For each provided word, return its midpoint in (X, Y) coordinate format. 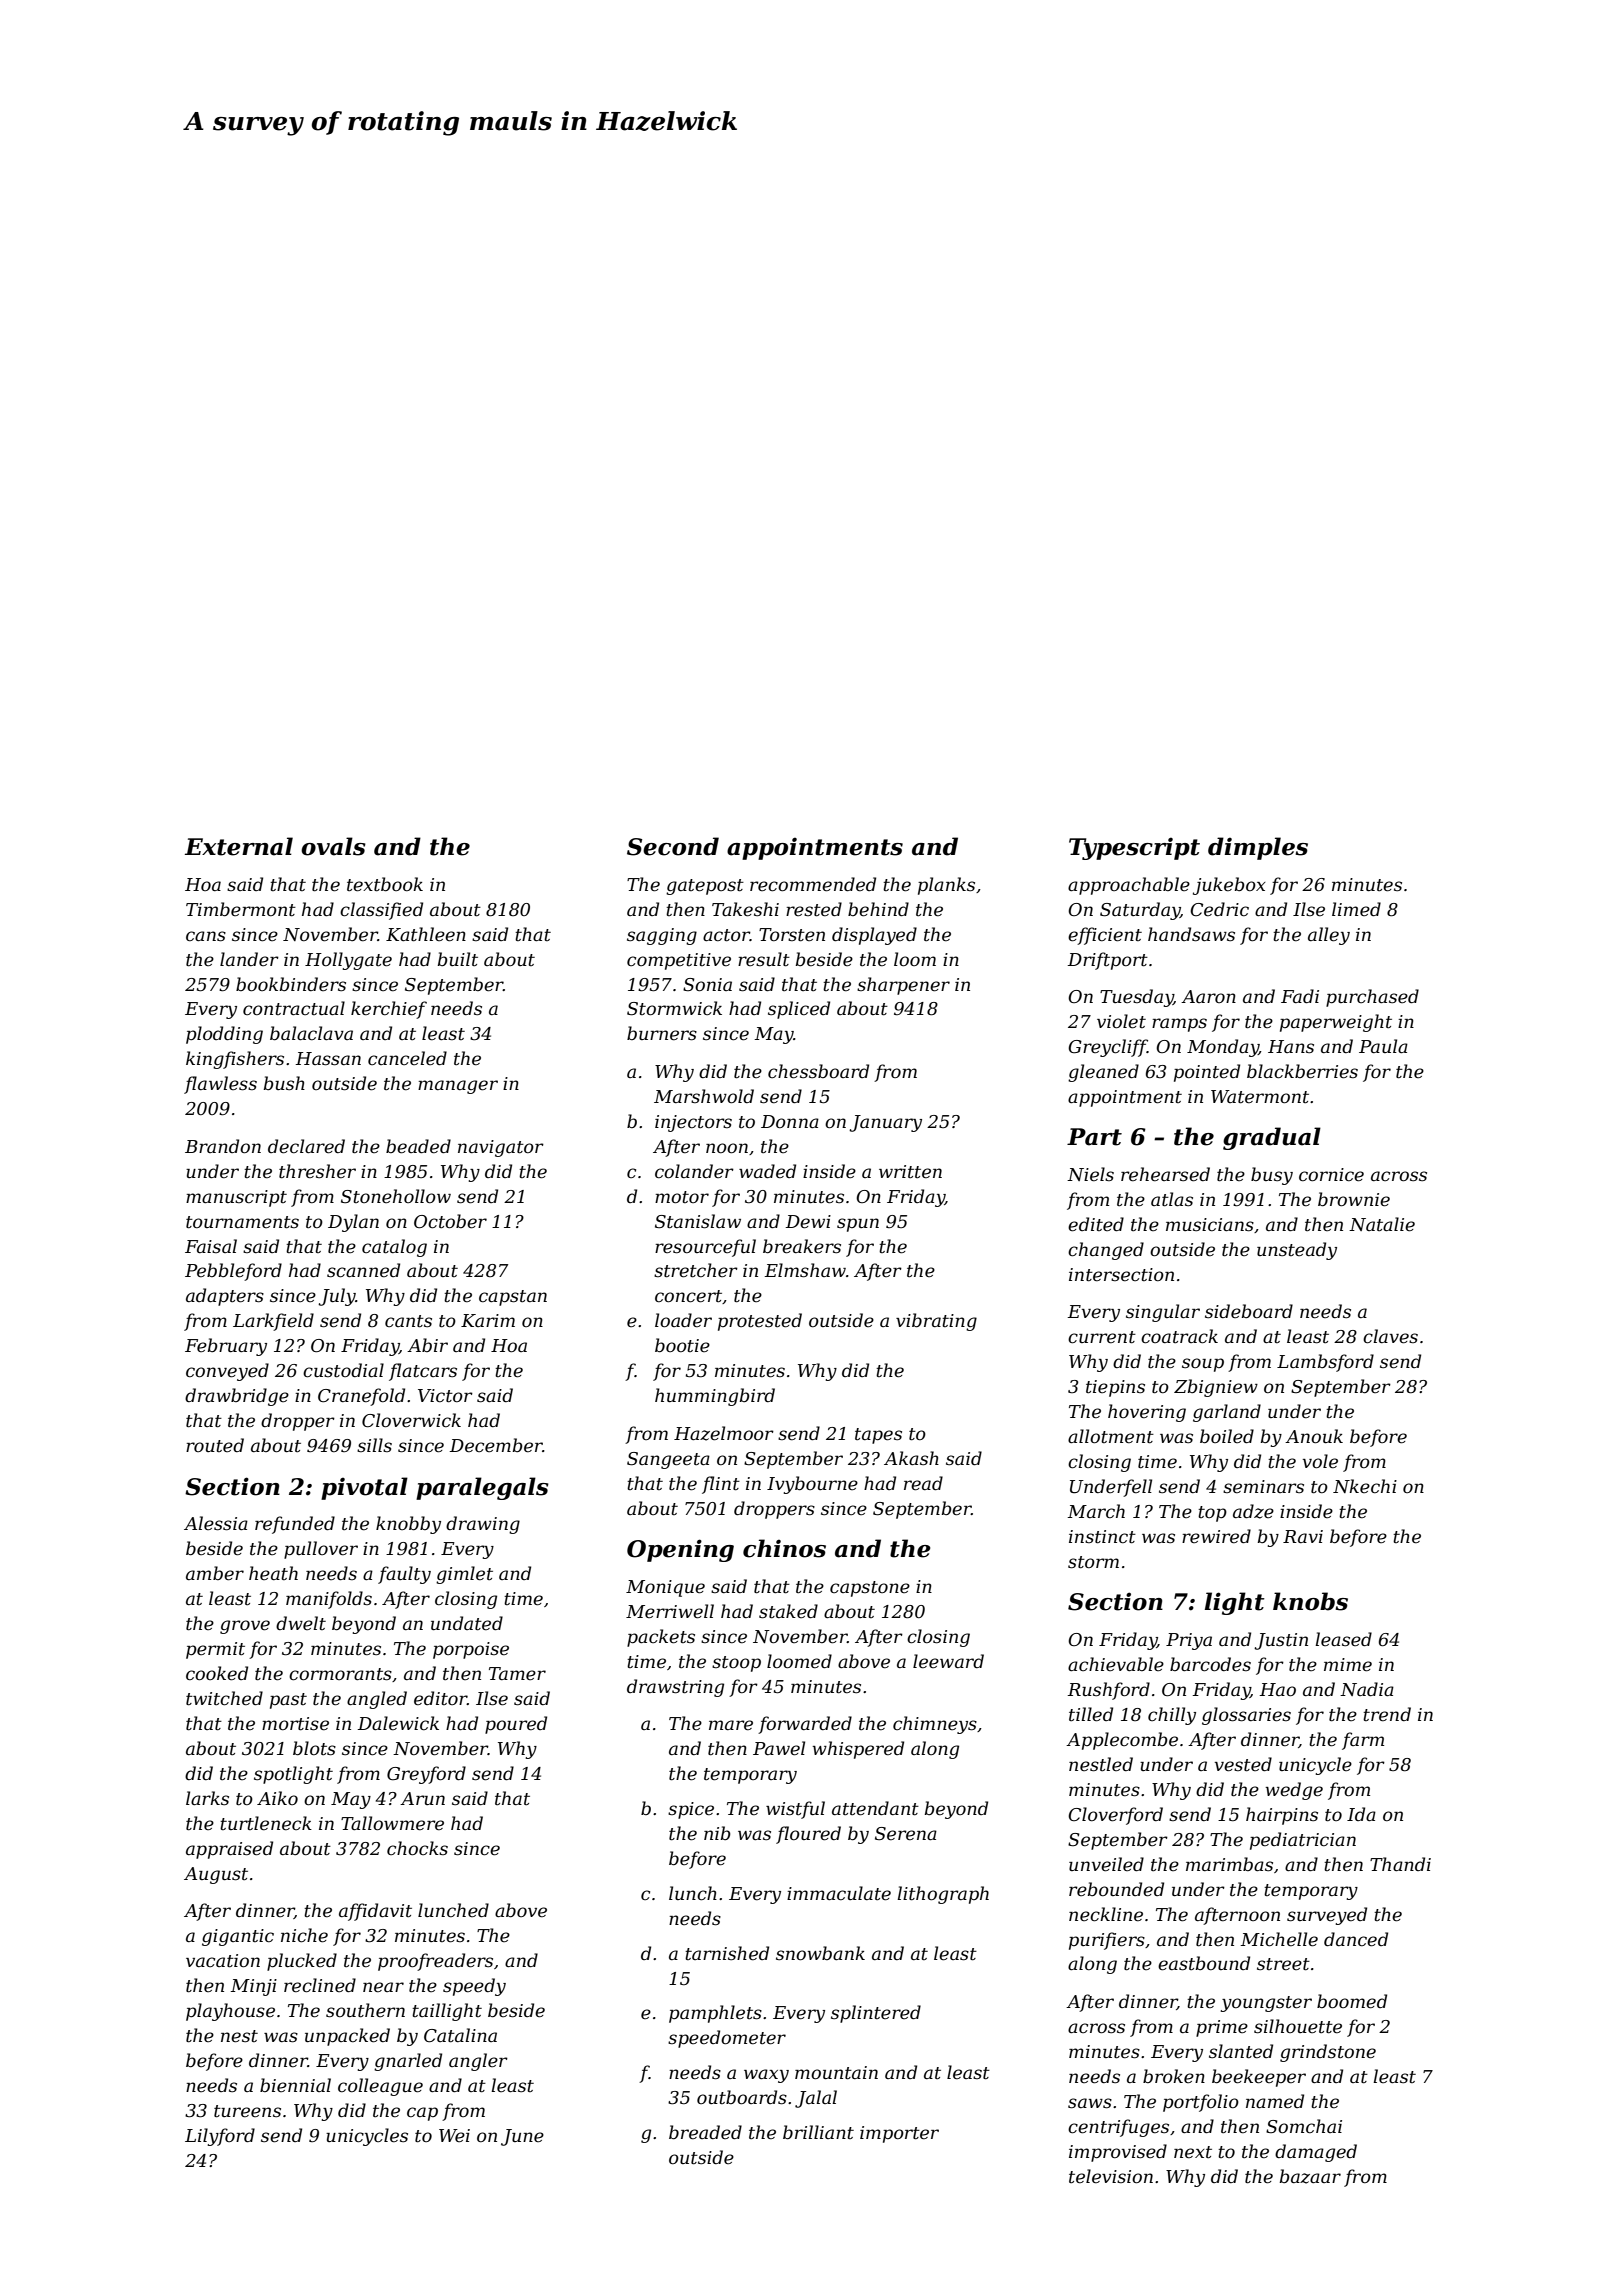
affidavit (375, 1912)
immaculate (839, 1893)
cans (206, 936)
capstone (870, 1589)
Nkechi (1365, 1486)
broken (1174, 2076)
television (1111, 2176)
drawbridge (237, 1397)
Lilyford (220, 2137)
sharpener (903, 986)
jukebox (1229, 886)
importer (899, 2134)
